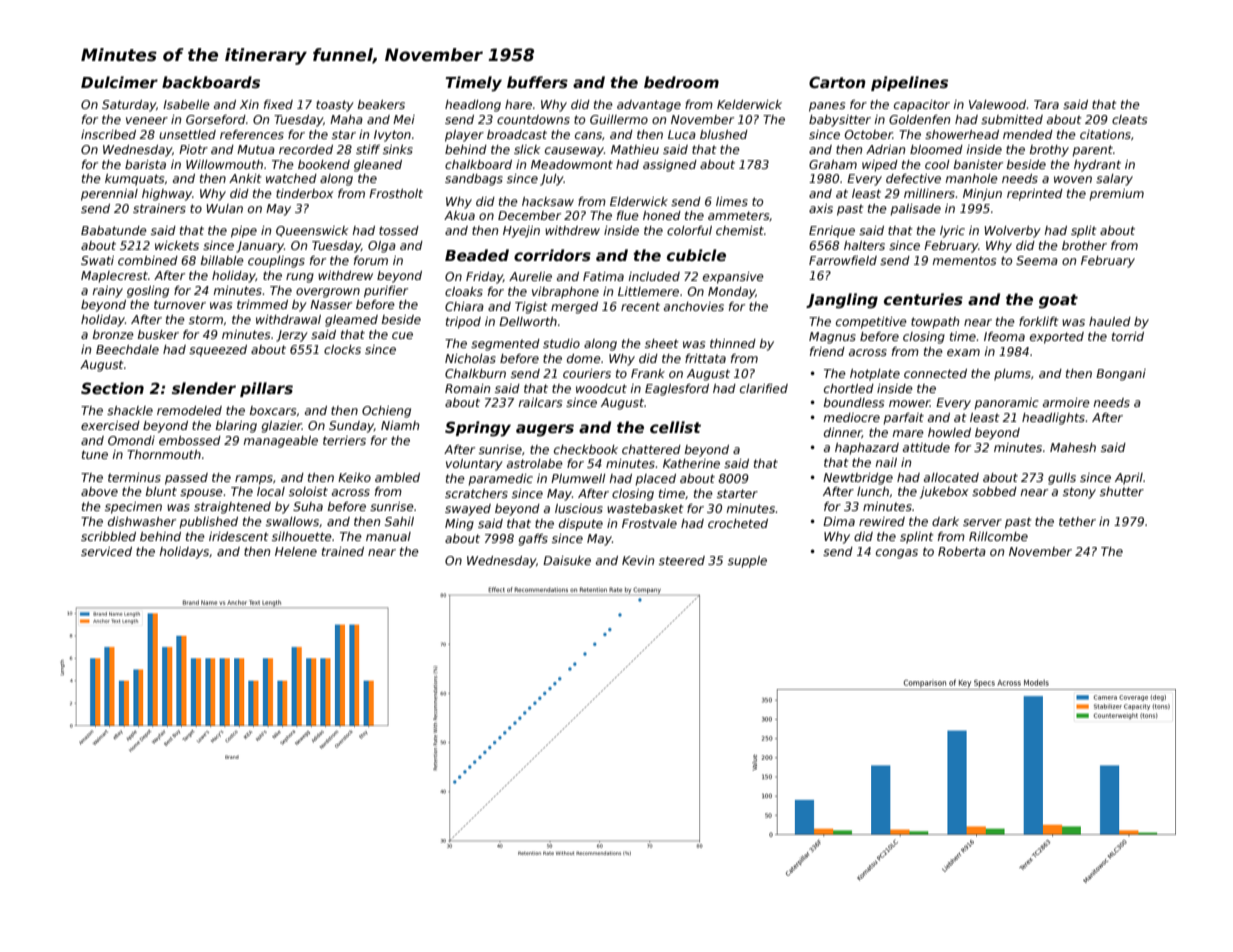 The width and height of the document is (1233, 952). I want to click on hare, so click(518, 104).
